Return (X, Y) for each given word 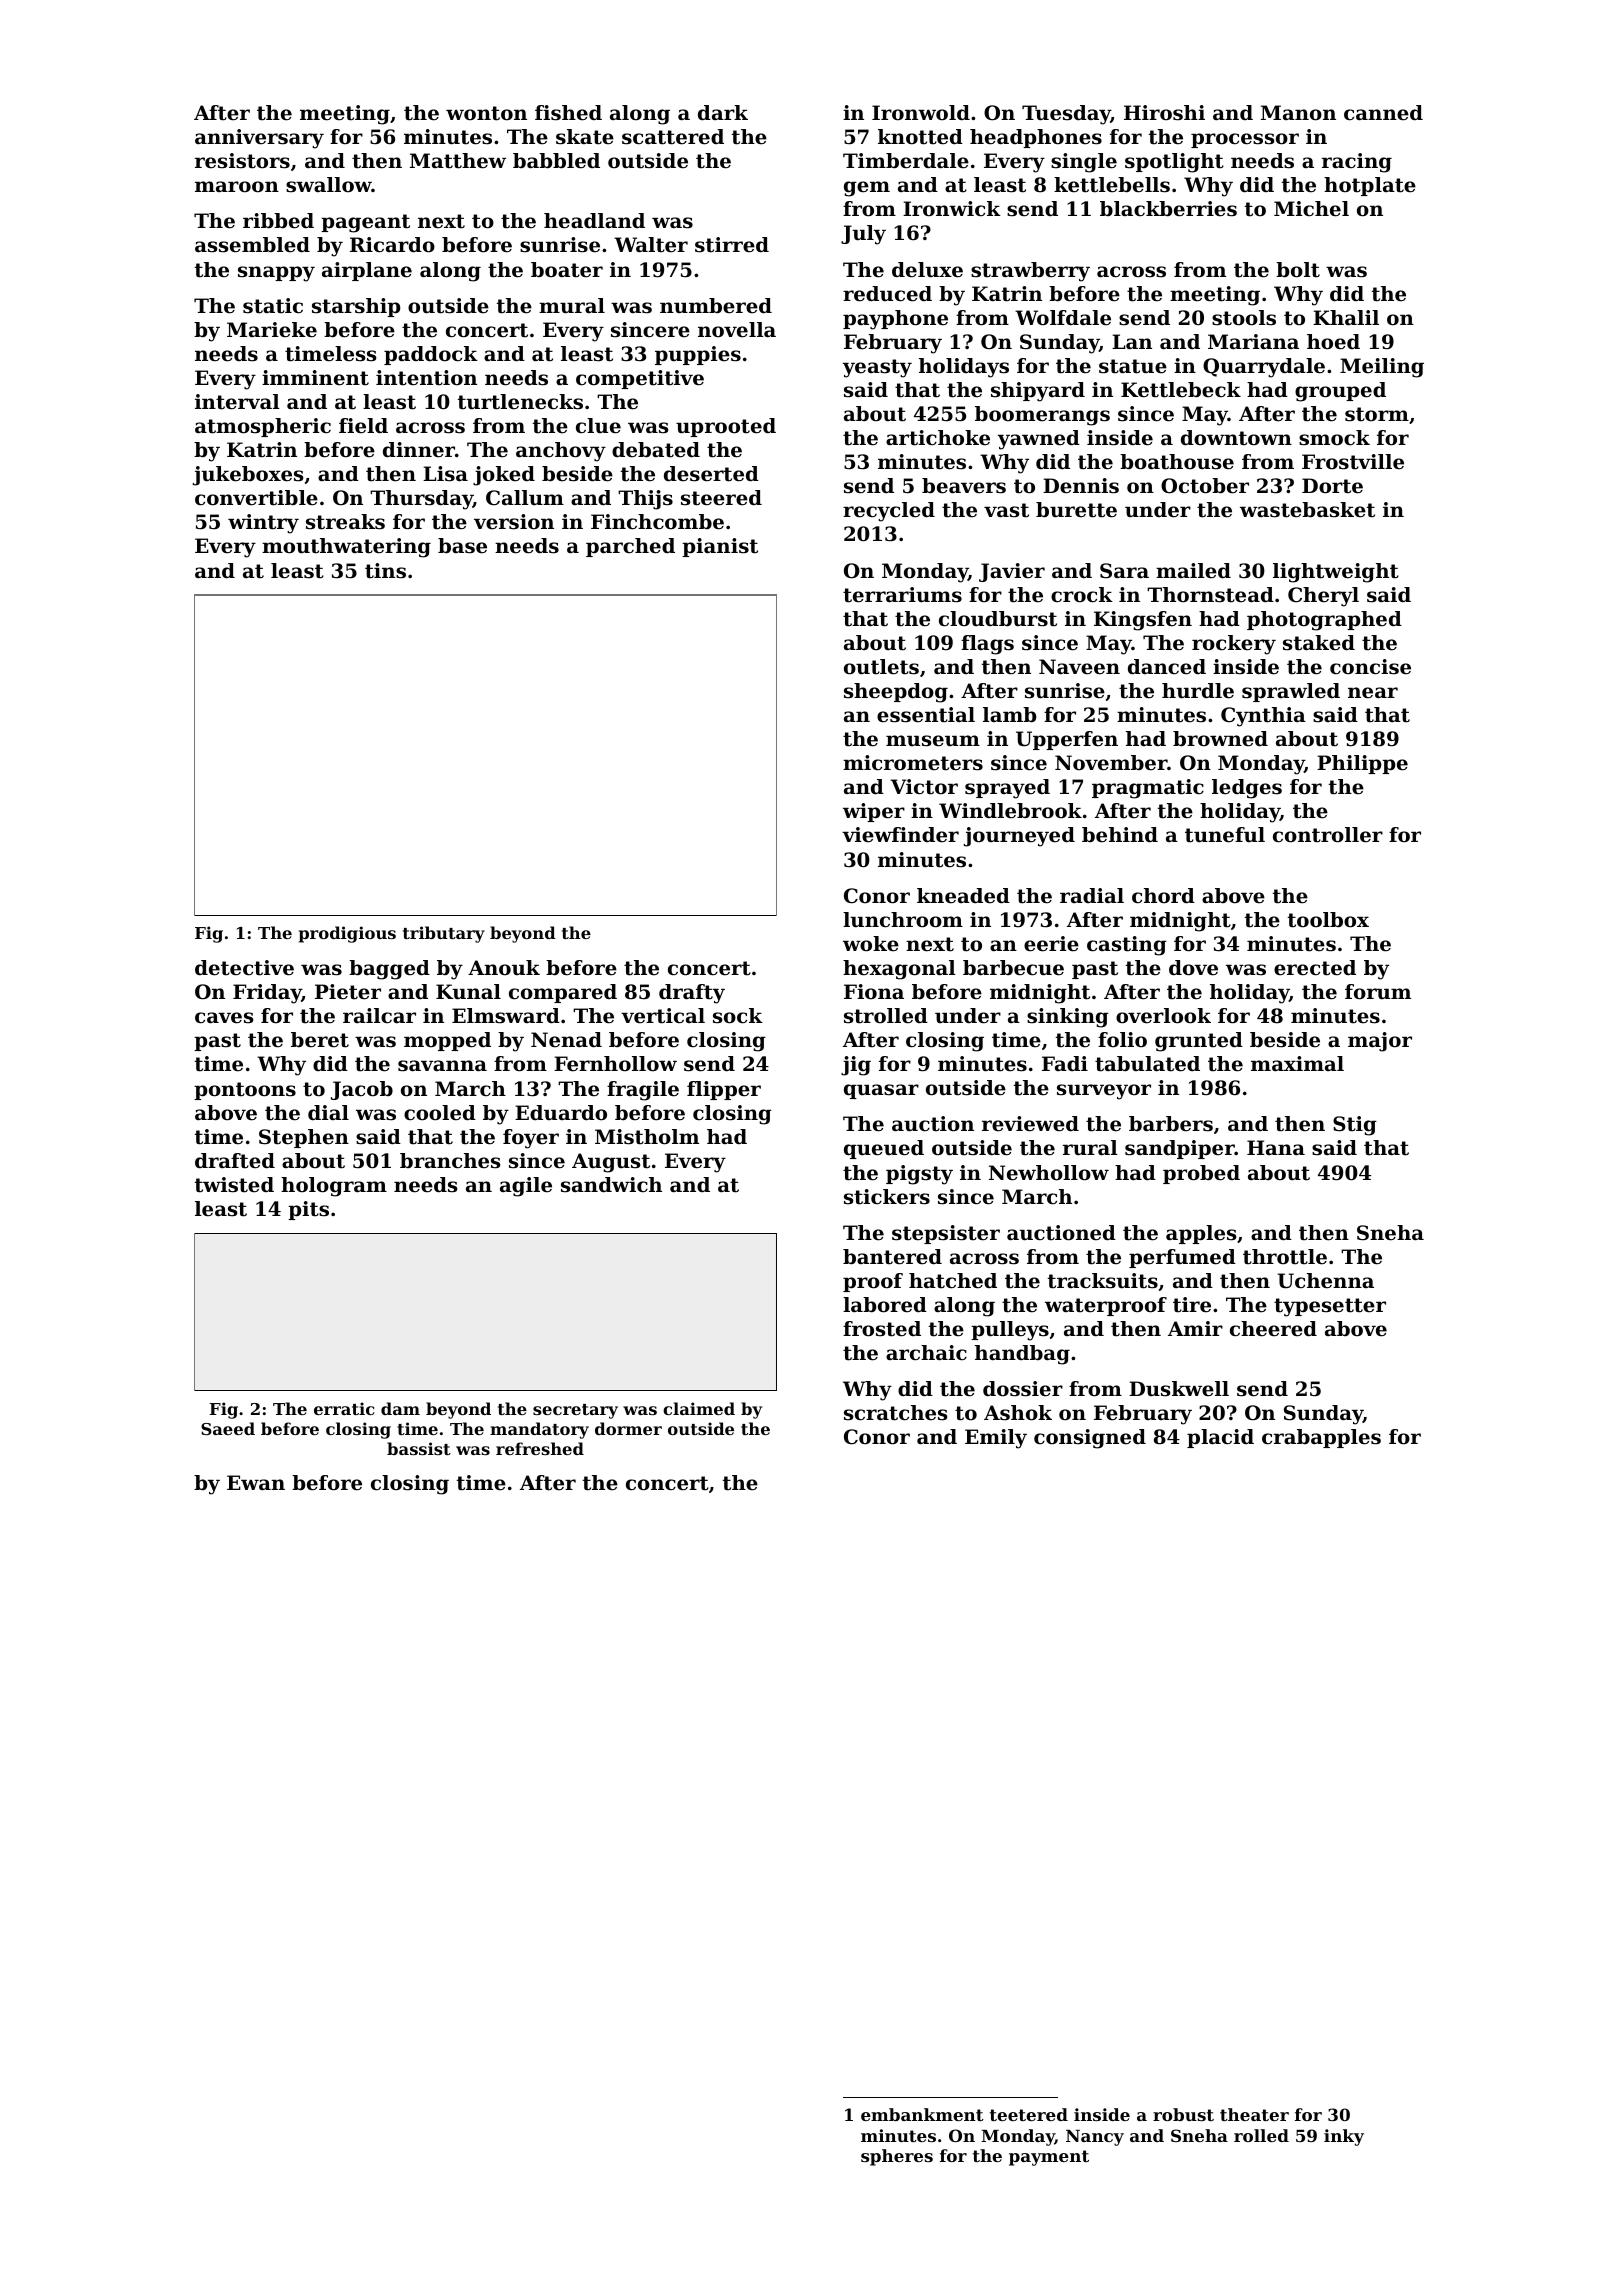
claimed (699, 1408)
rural (1090, 1147)
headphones (1036, 138)
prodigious (347, 934)
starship (356, 307)
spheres (897, 2157)
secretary (575, 1411)
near (1373, 693)
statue (1133, 366)
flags (987, 645)
